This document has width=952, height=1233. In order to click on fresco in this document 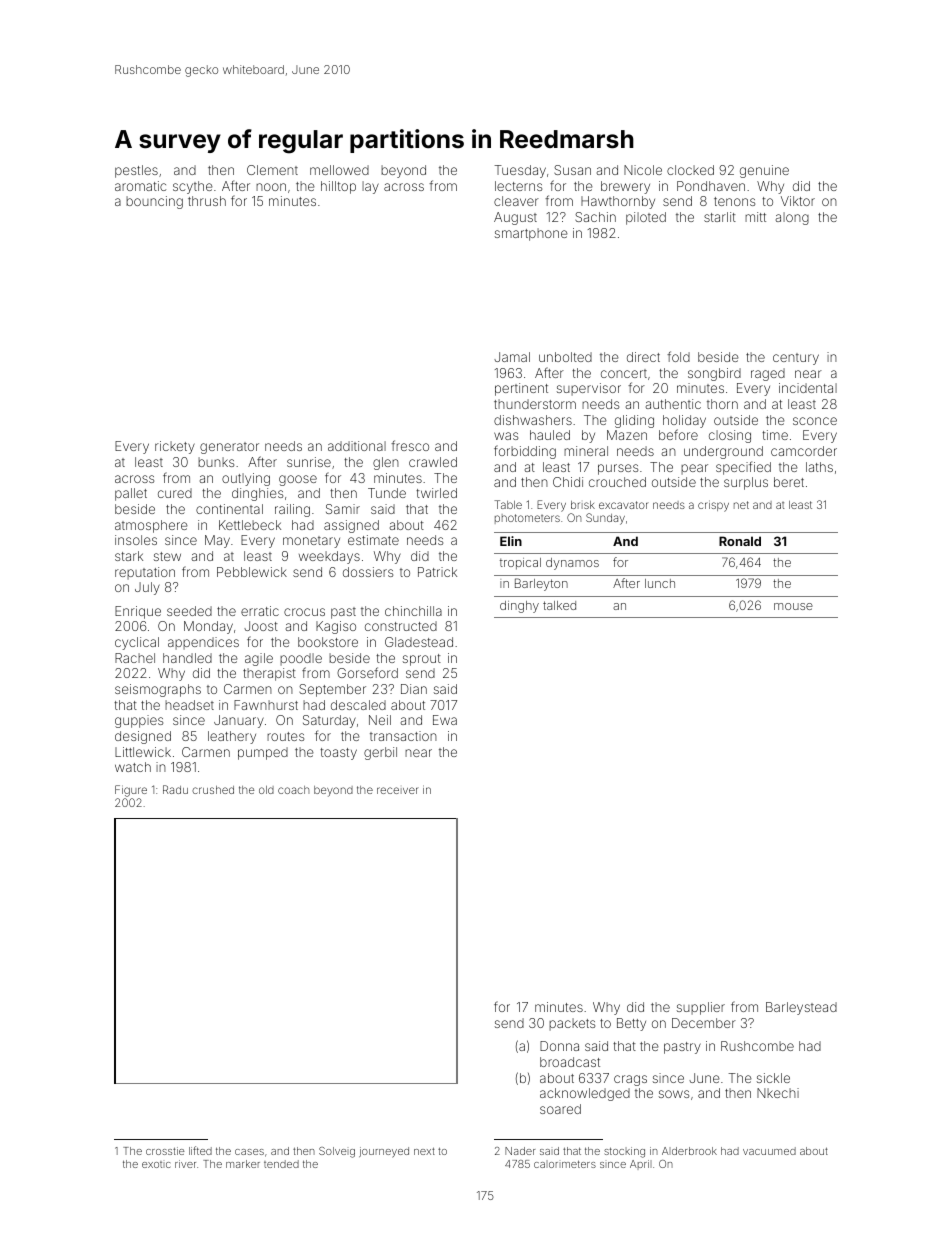, I will do `click(410, 445)`.
